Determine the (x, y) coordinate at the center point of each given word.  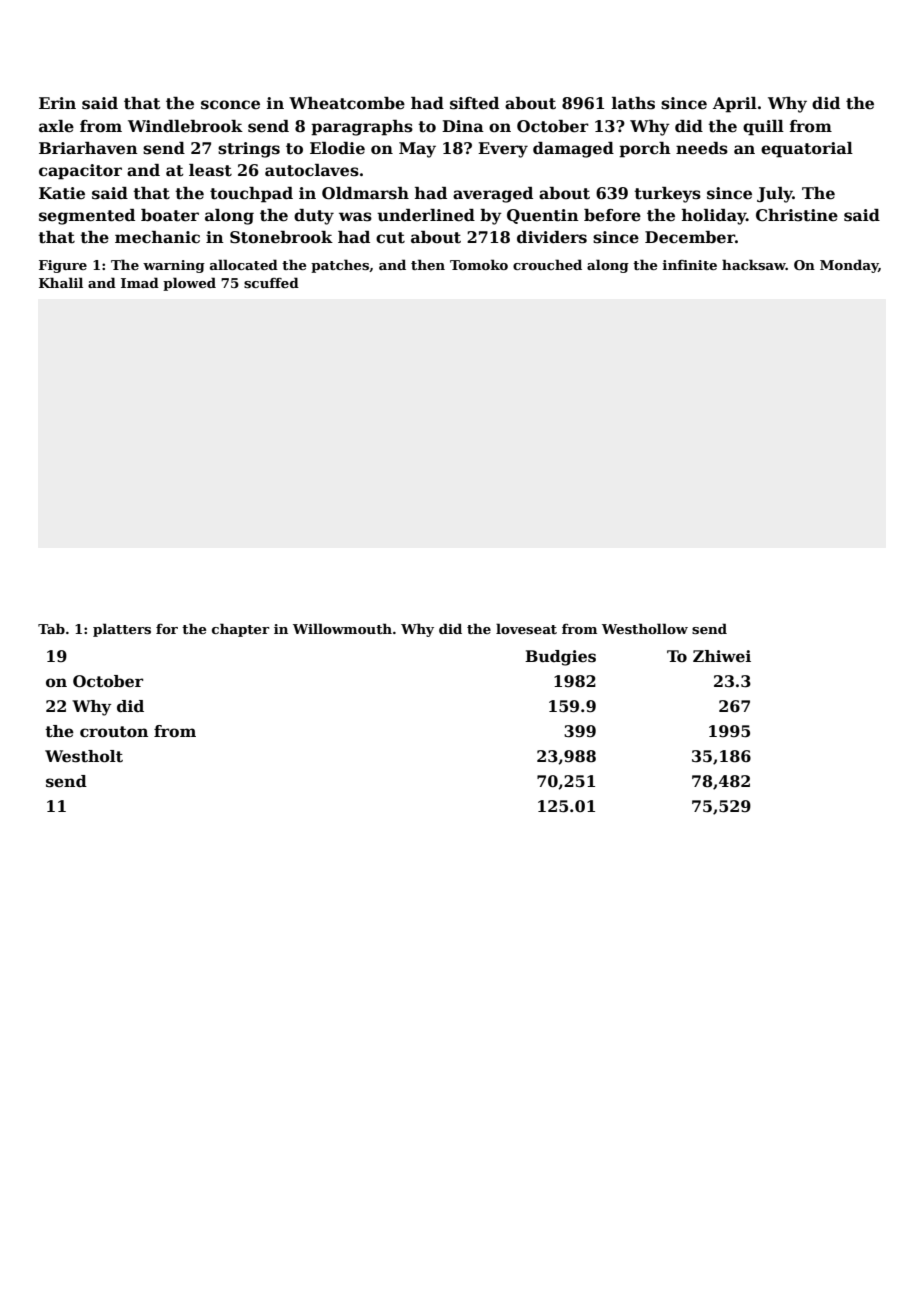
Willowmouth (342, 628)
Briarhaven (88, 148)
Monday (849, 266)
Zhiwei (722, 656)
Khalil (61, 282)
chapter (241, 630)
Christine (797, 215)
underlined (426, 215)
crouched (547, 264)
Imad (140, 282)
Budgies (560, 658)
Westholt (84, 756)
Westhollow (645, 628)
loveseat (526, 628)
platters (122, 630)
